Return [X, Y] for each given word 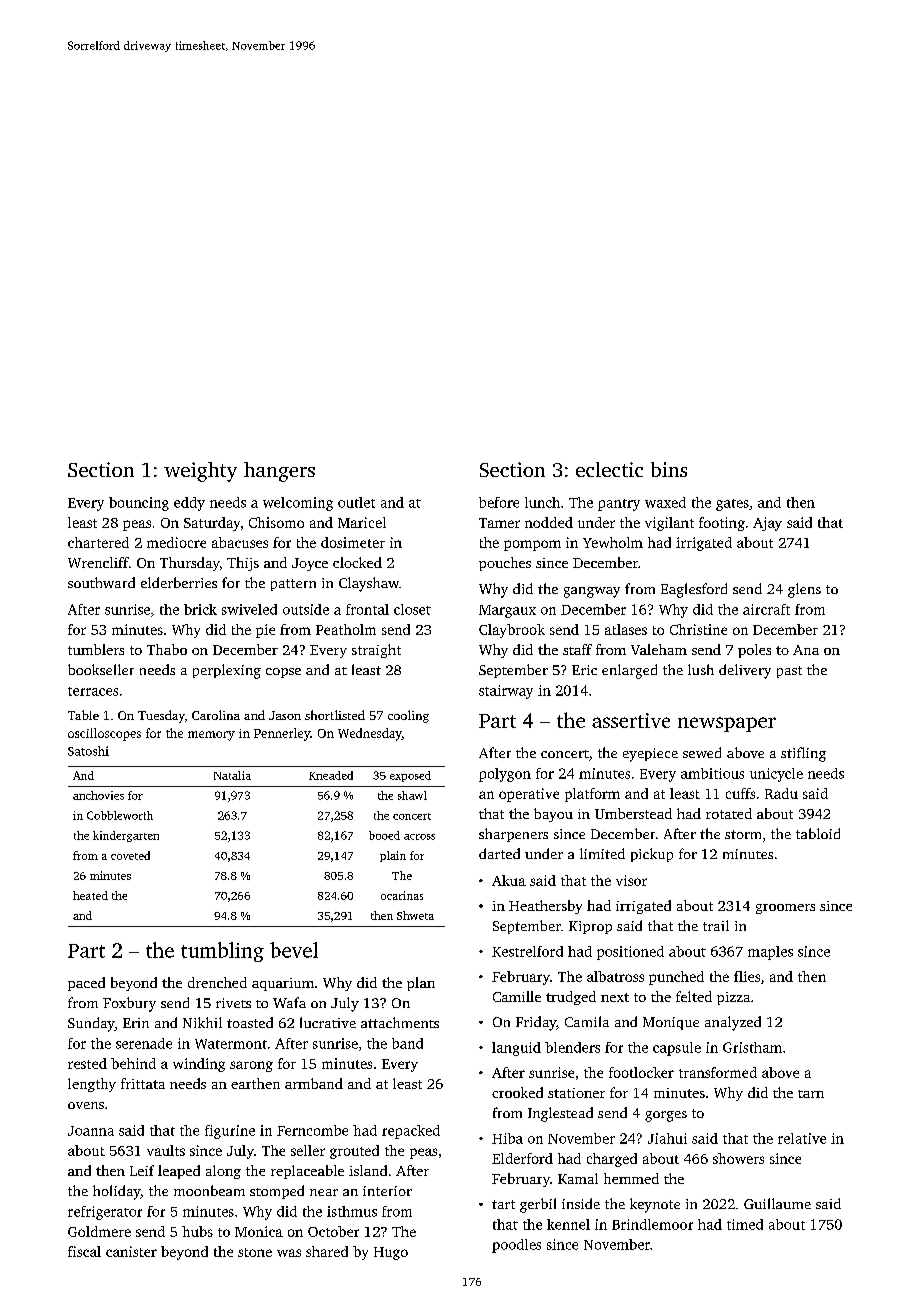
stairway [506, 692]
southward [101, 582]
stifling [803, 754]
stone [255, 1252]
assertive [631, 720]
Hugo [391, 1253]
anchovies [98, 795]
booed [384, 835]
